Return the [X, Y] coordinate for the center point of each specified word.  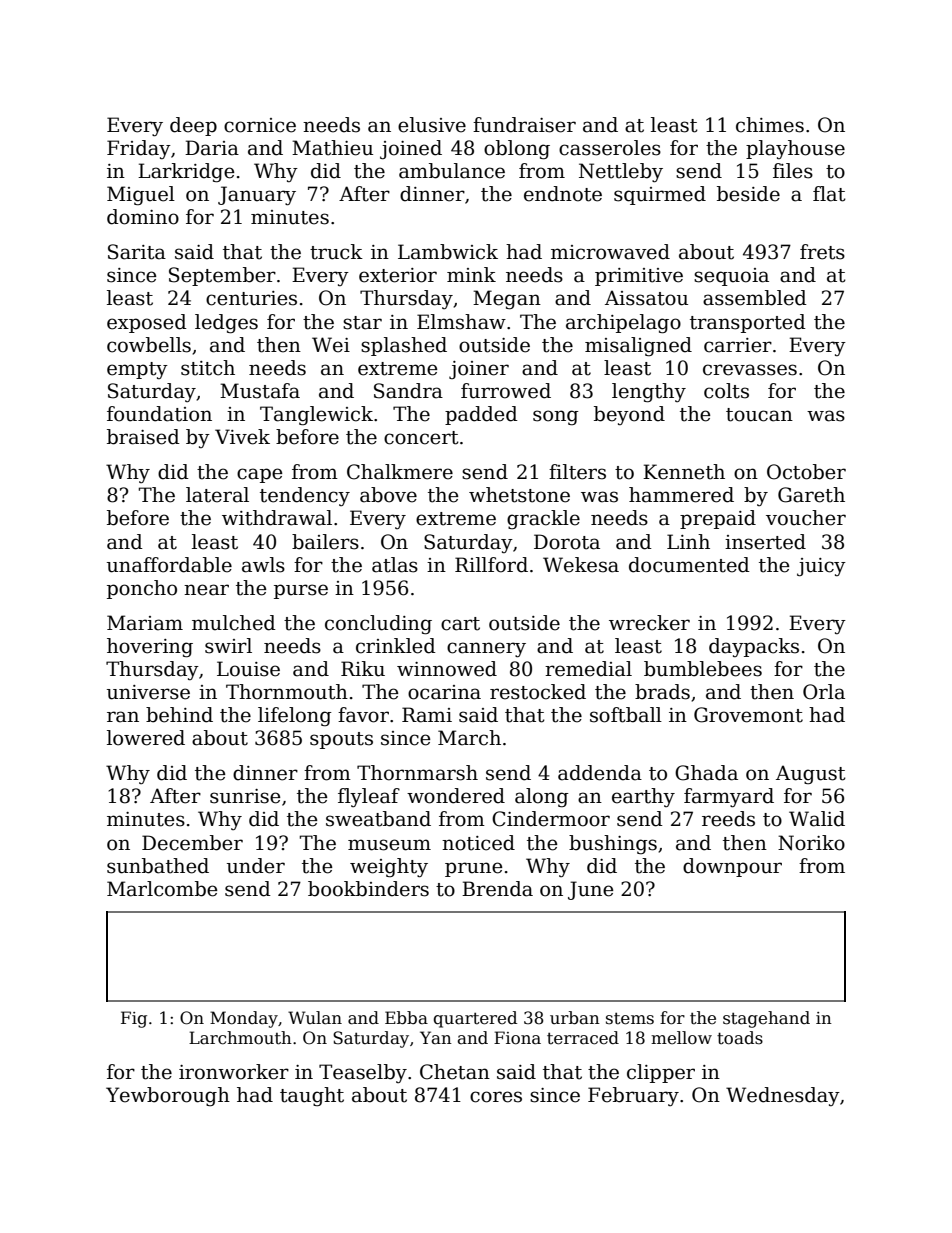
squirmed [660, 195]
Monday [244, 1019]
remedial [588, 669]
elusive [432, 125]
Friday [139, 149]
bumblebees [703, 669]
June [590, 890]
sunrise [245, 796]
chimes [770, 125]
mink [471, 274]
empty [137, 370]
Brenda [497, 889]
